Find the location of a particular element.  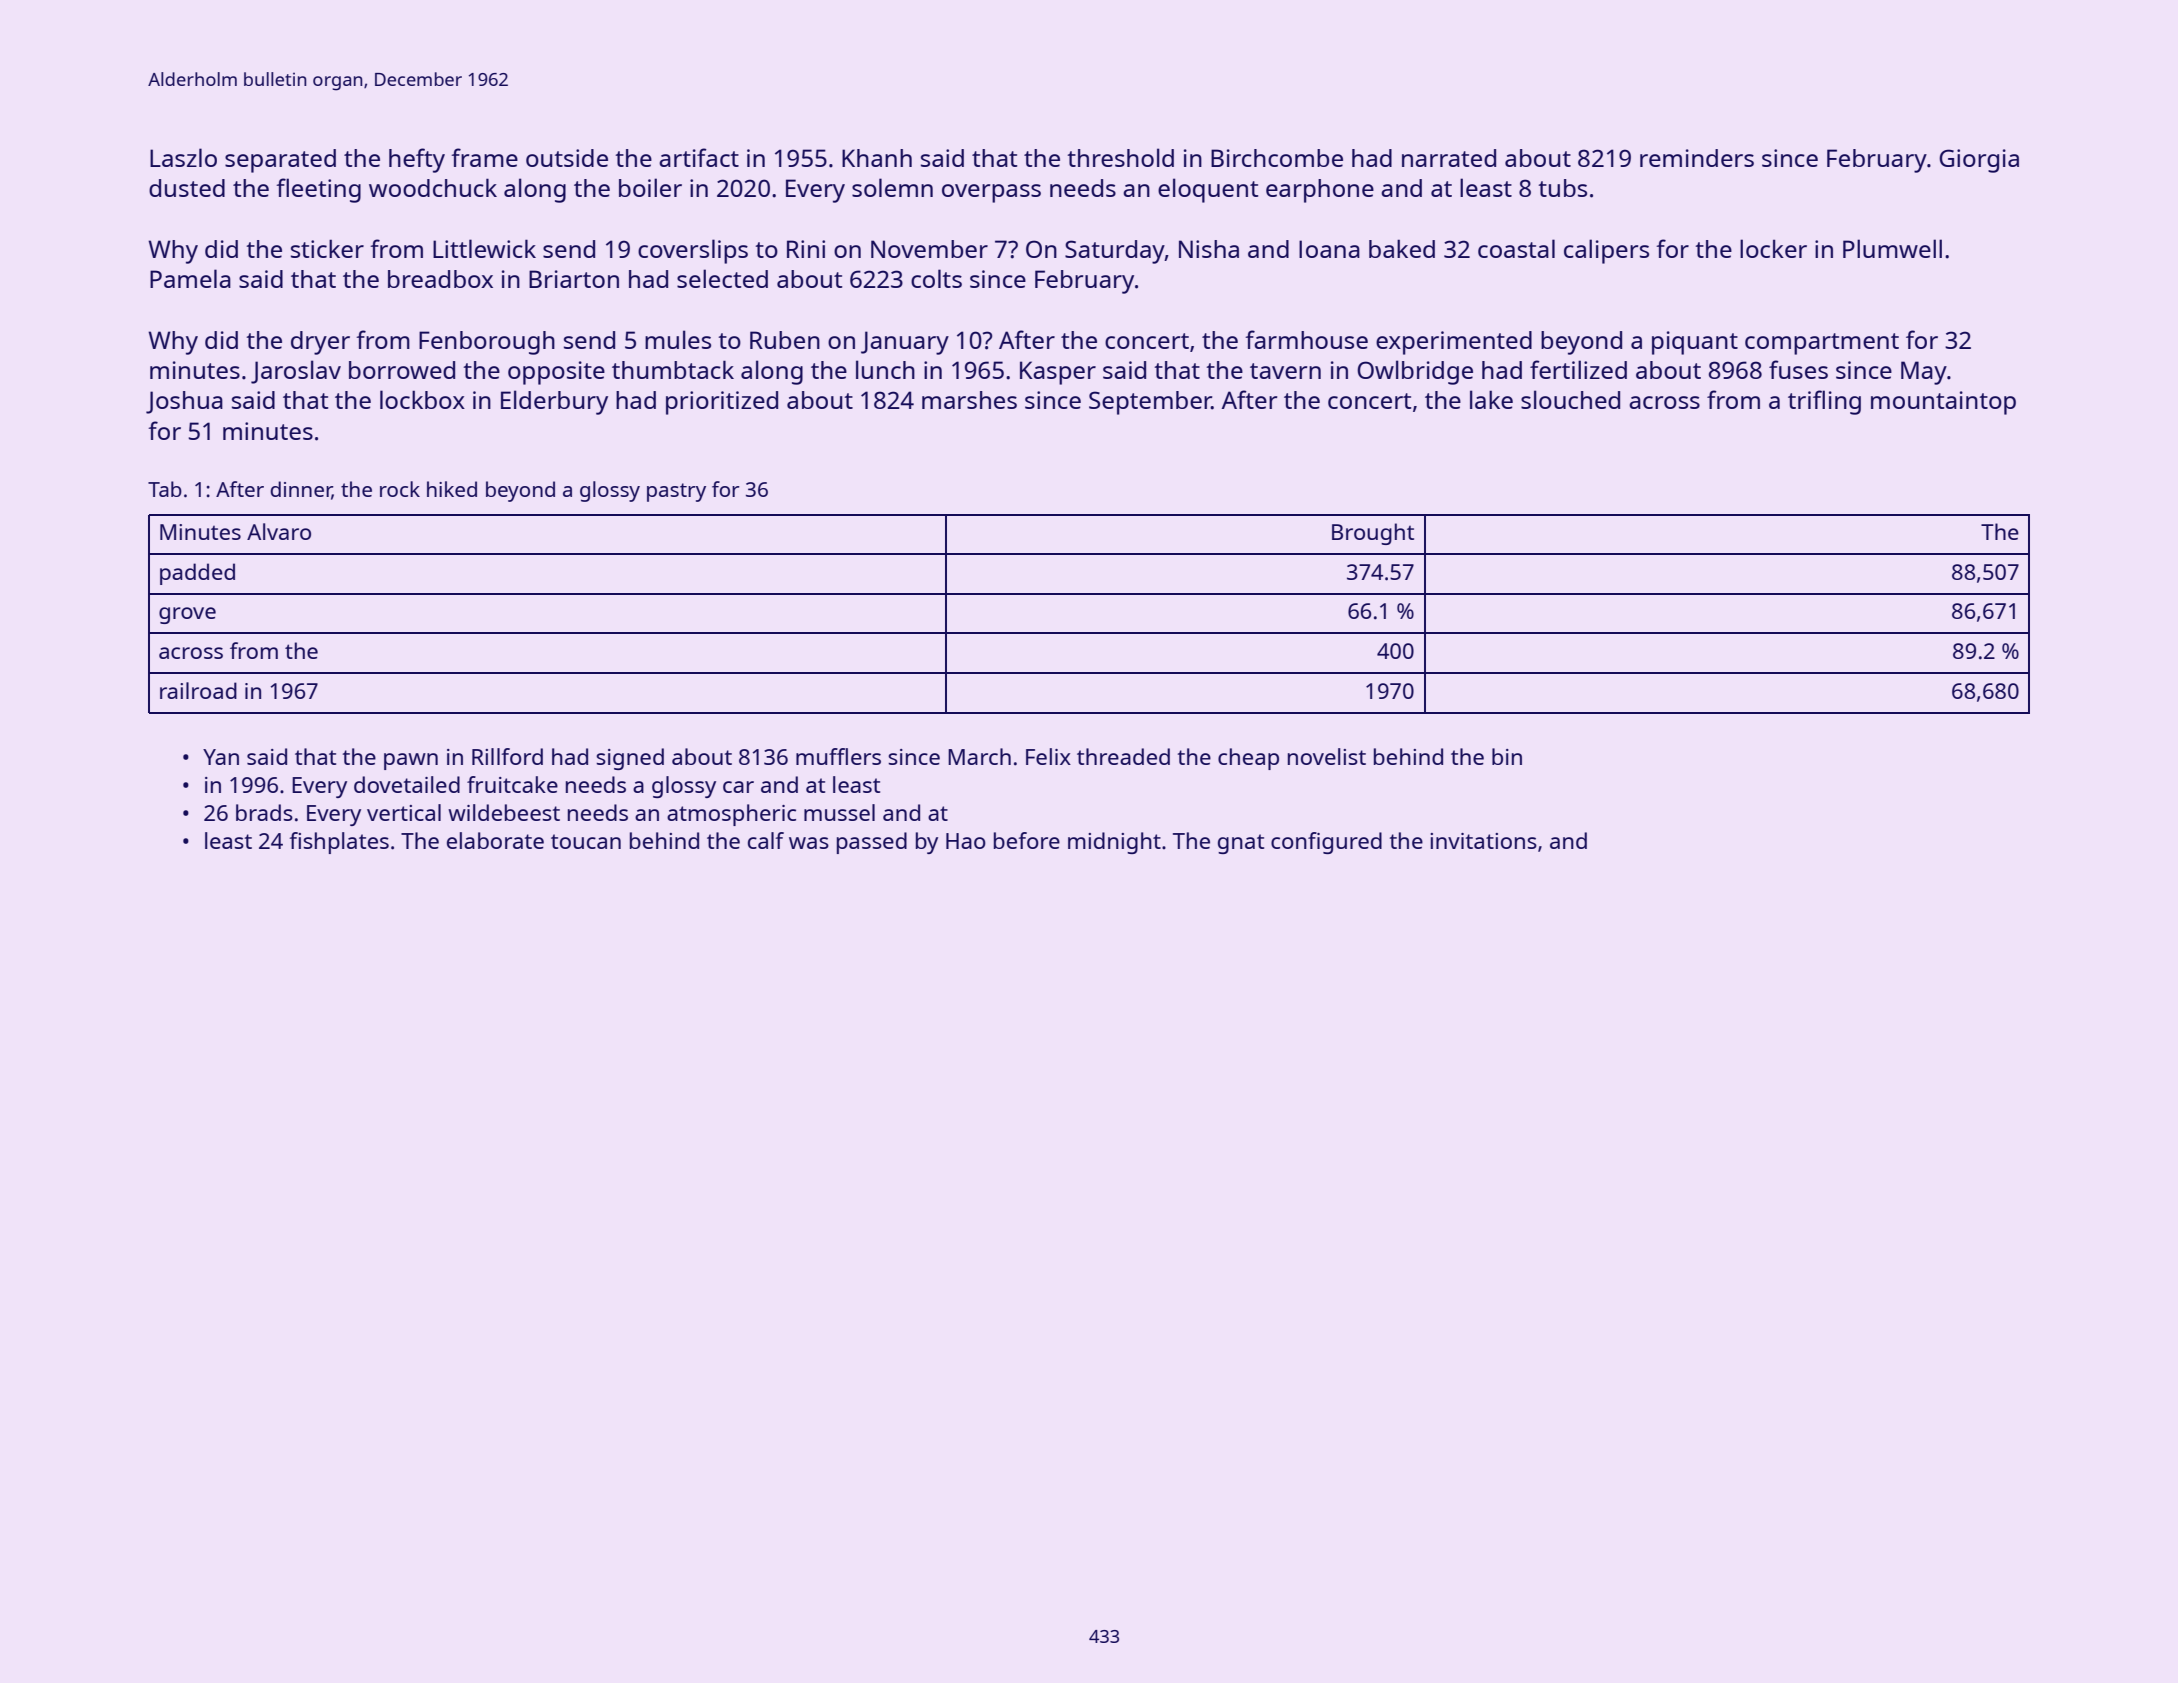

mountaintop is located at coordinates (1943, 403).
